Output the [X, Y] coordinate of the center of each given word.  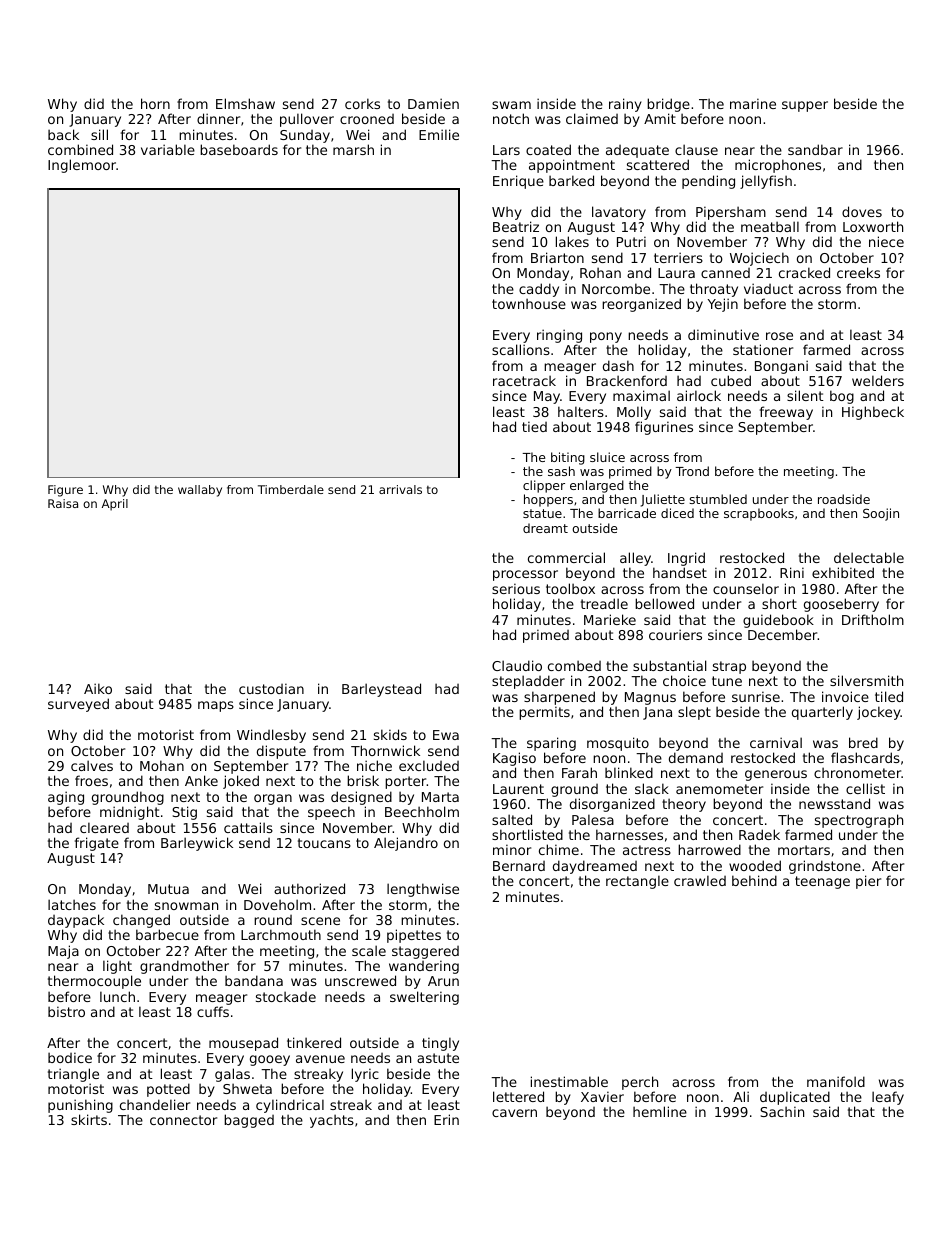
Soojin [881, 514]
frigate [97, 844]
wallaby [200, 491]
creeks [858, 272]
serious [516, 588]
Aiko [98, 688]
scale [369, 950]
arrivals [400, 489]
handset [680, 572]
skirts [89, 1119]
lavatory [619, 213]
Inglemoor [82, 166]
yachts [332, 1121]
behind [754, 880]
